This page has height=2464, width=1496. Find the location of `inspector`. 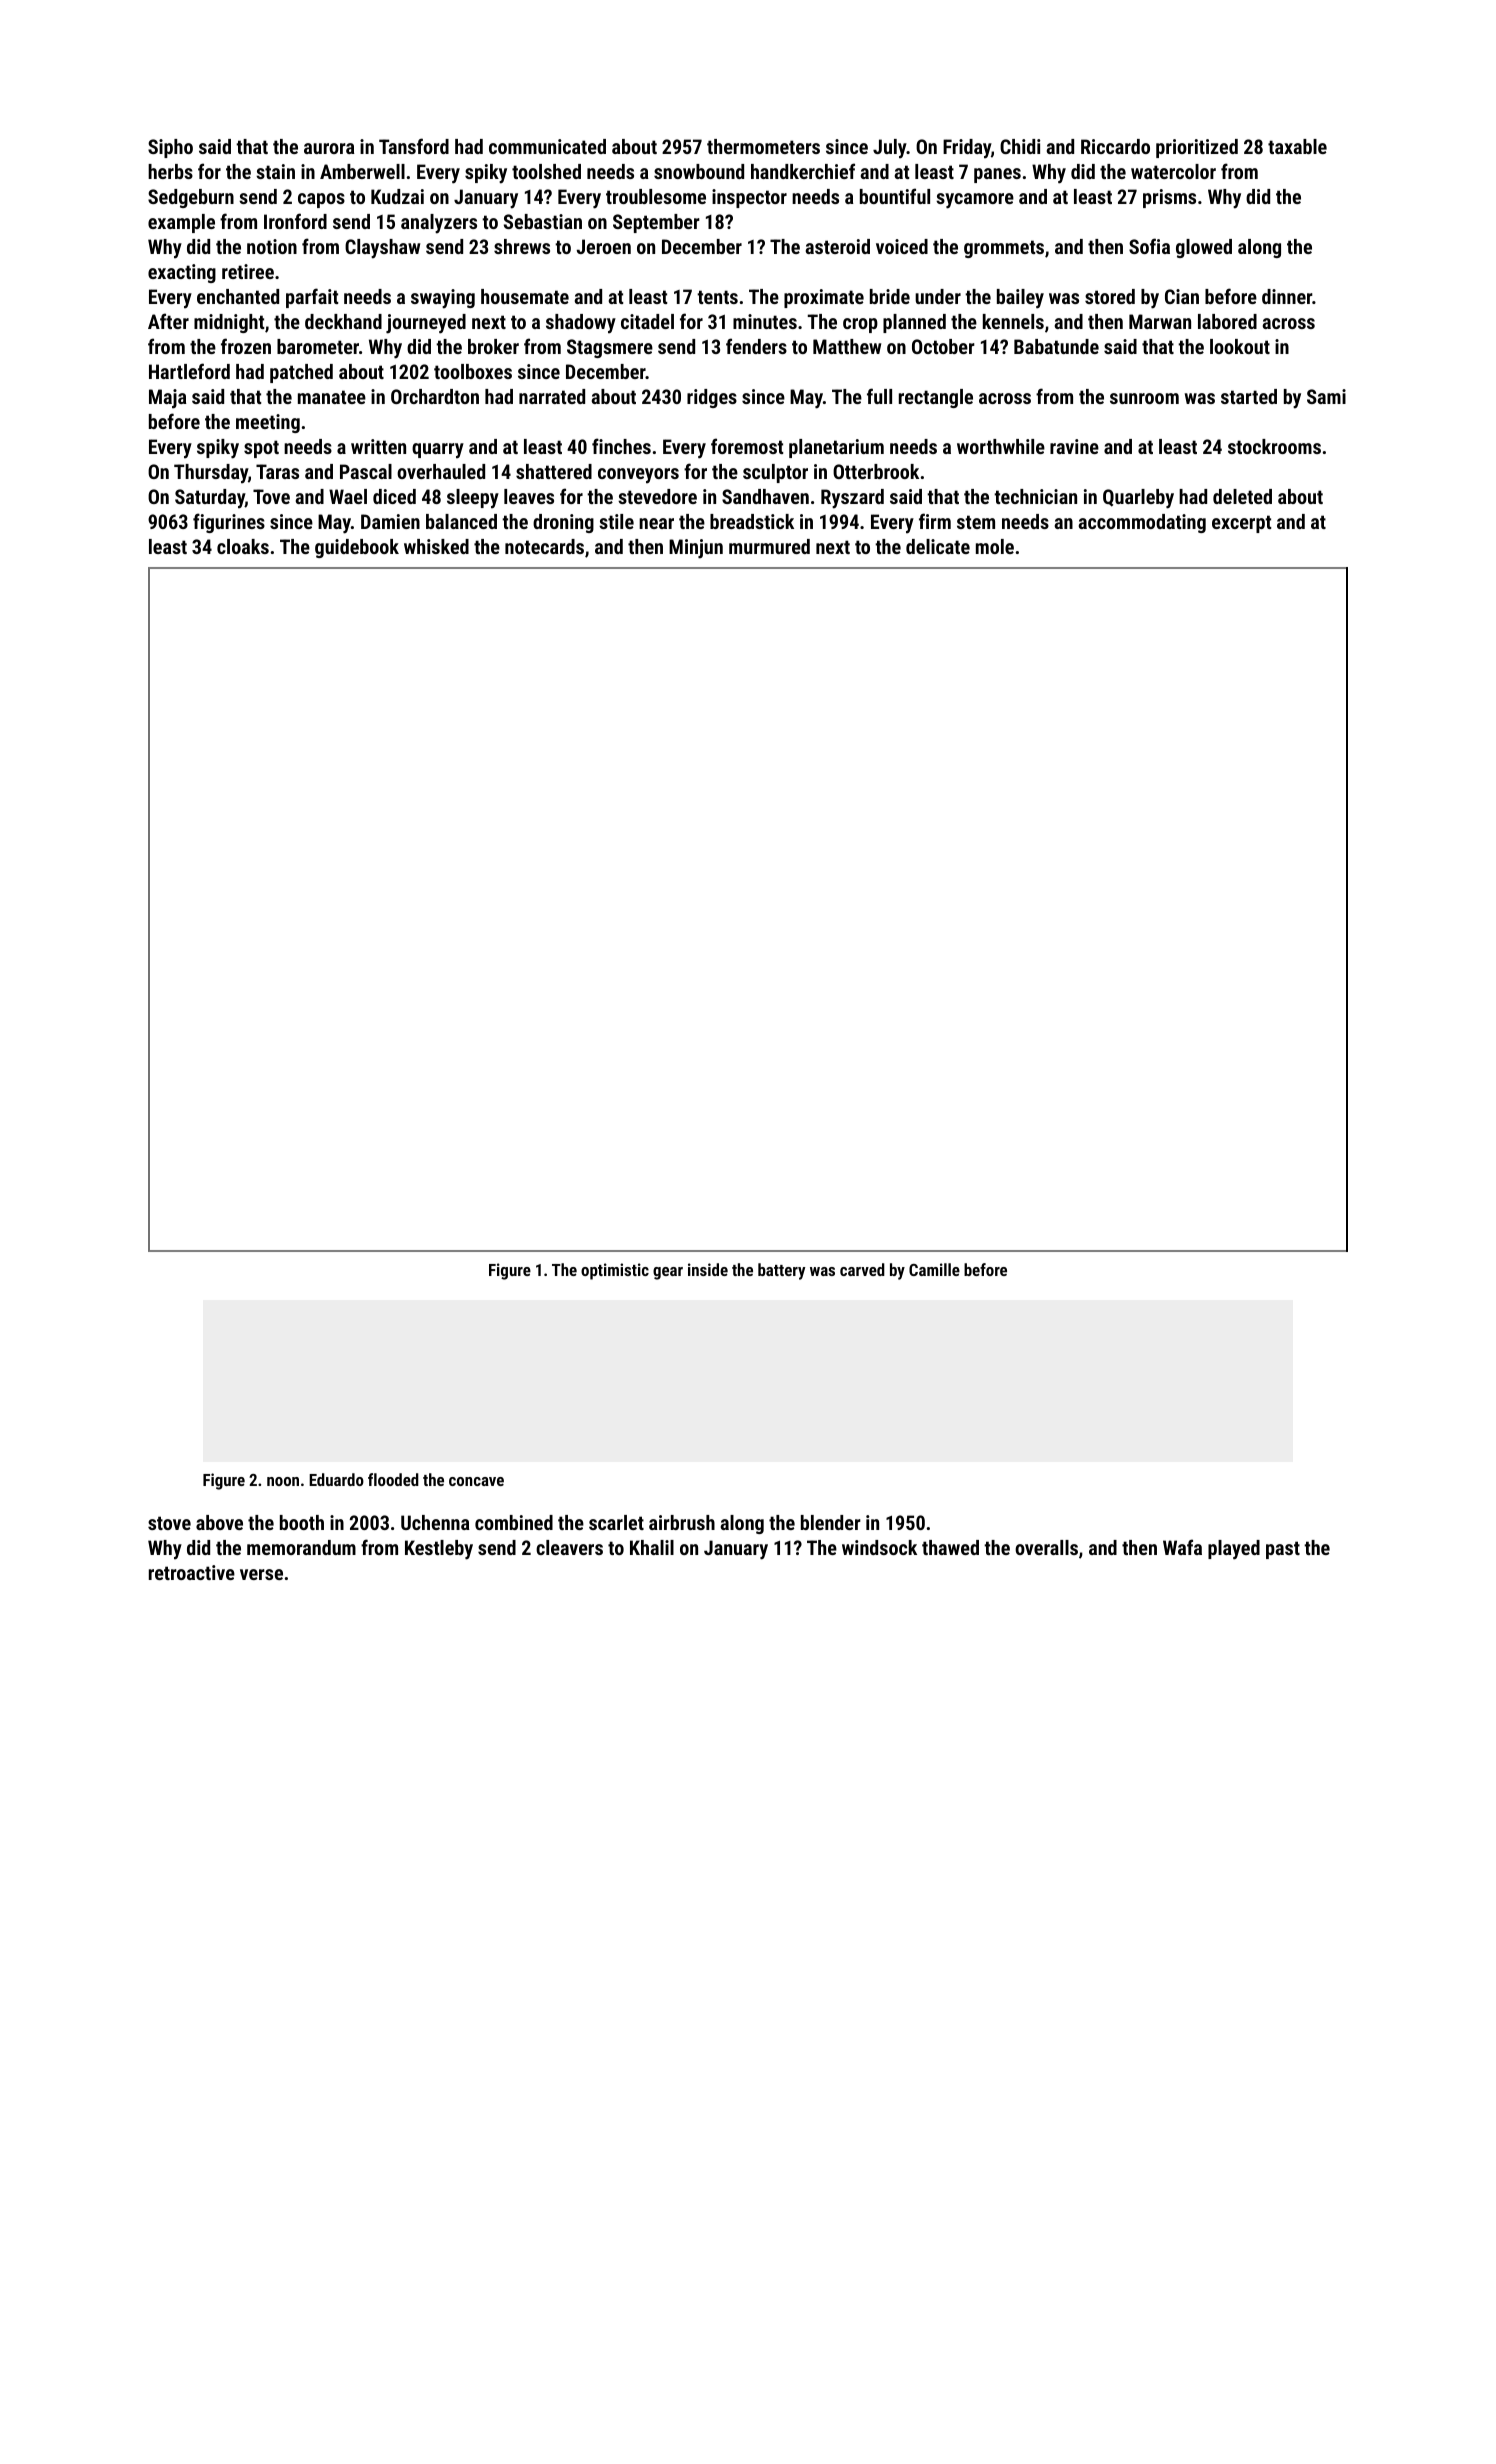

inspector is located at coordinates (749, 198).
